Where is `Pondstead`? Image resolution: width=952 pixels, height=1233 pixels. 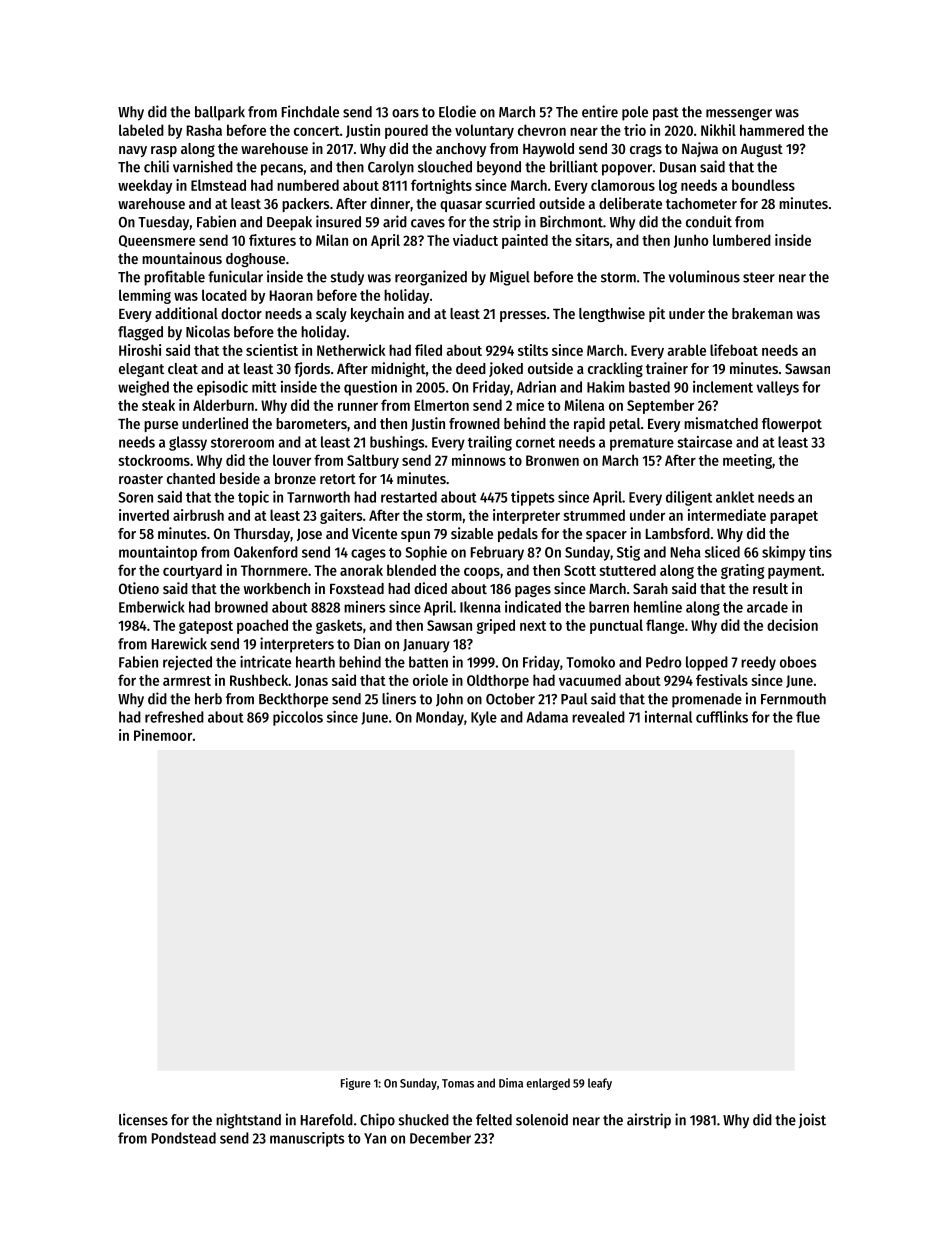 Pondstead is located at coordinates (184, 1138).
